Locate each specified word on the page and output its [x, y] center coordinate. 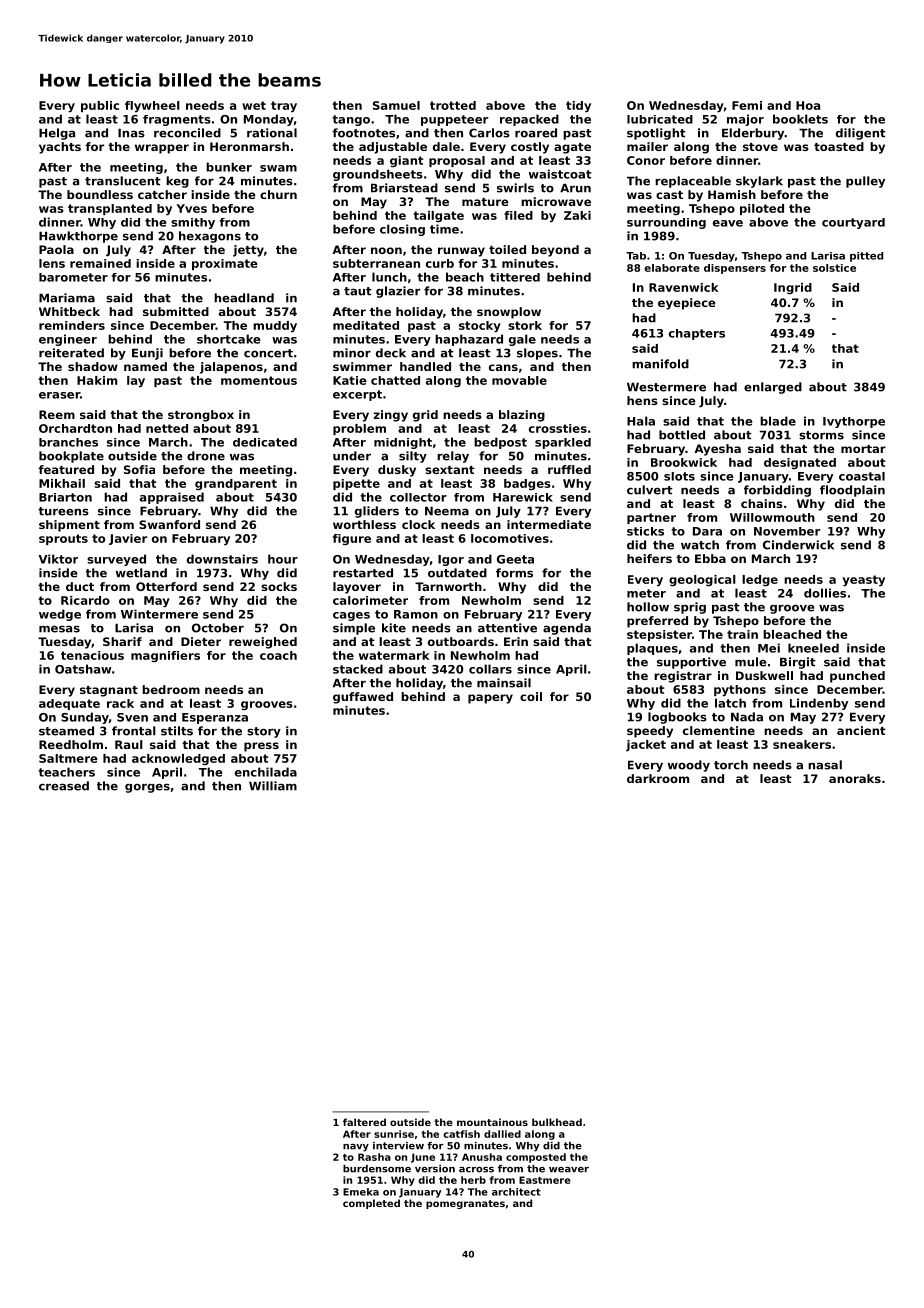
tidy [578, 106]
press [261, 747]
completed [371, 1204]
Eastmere [545, 1180]
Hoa [808, 105]
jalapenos [231, 368]
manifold [660, 364]
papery [490, 699]
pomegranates [465, 1204]
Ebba [710, 558]
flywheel [152, 107]
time [444, 229]
